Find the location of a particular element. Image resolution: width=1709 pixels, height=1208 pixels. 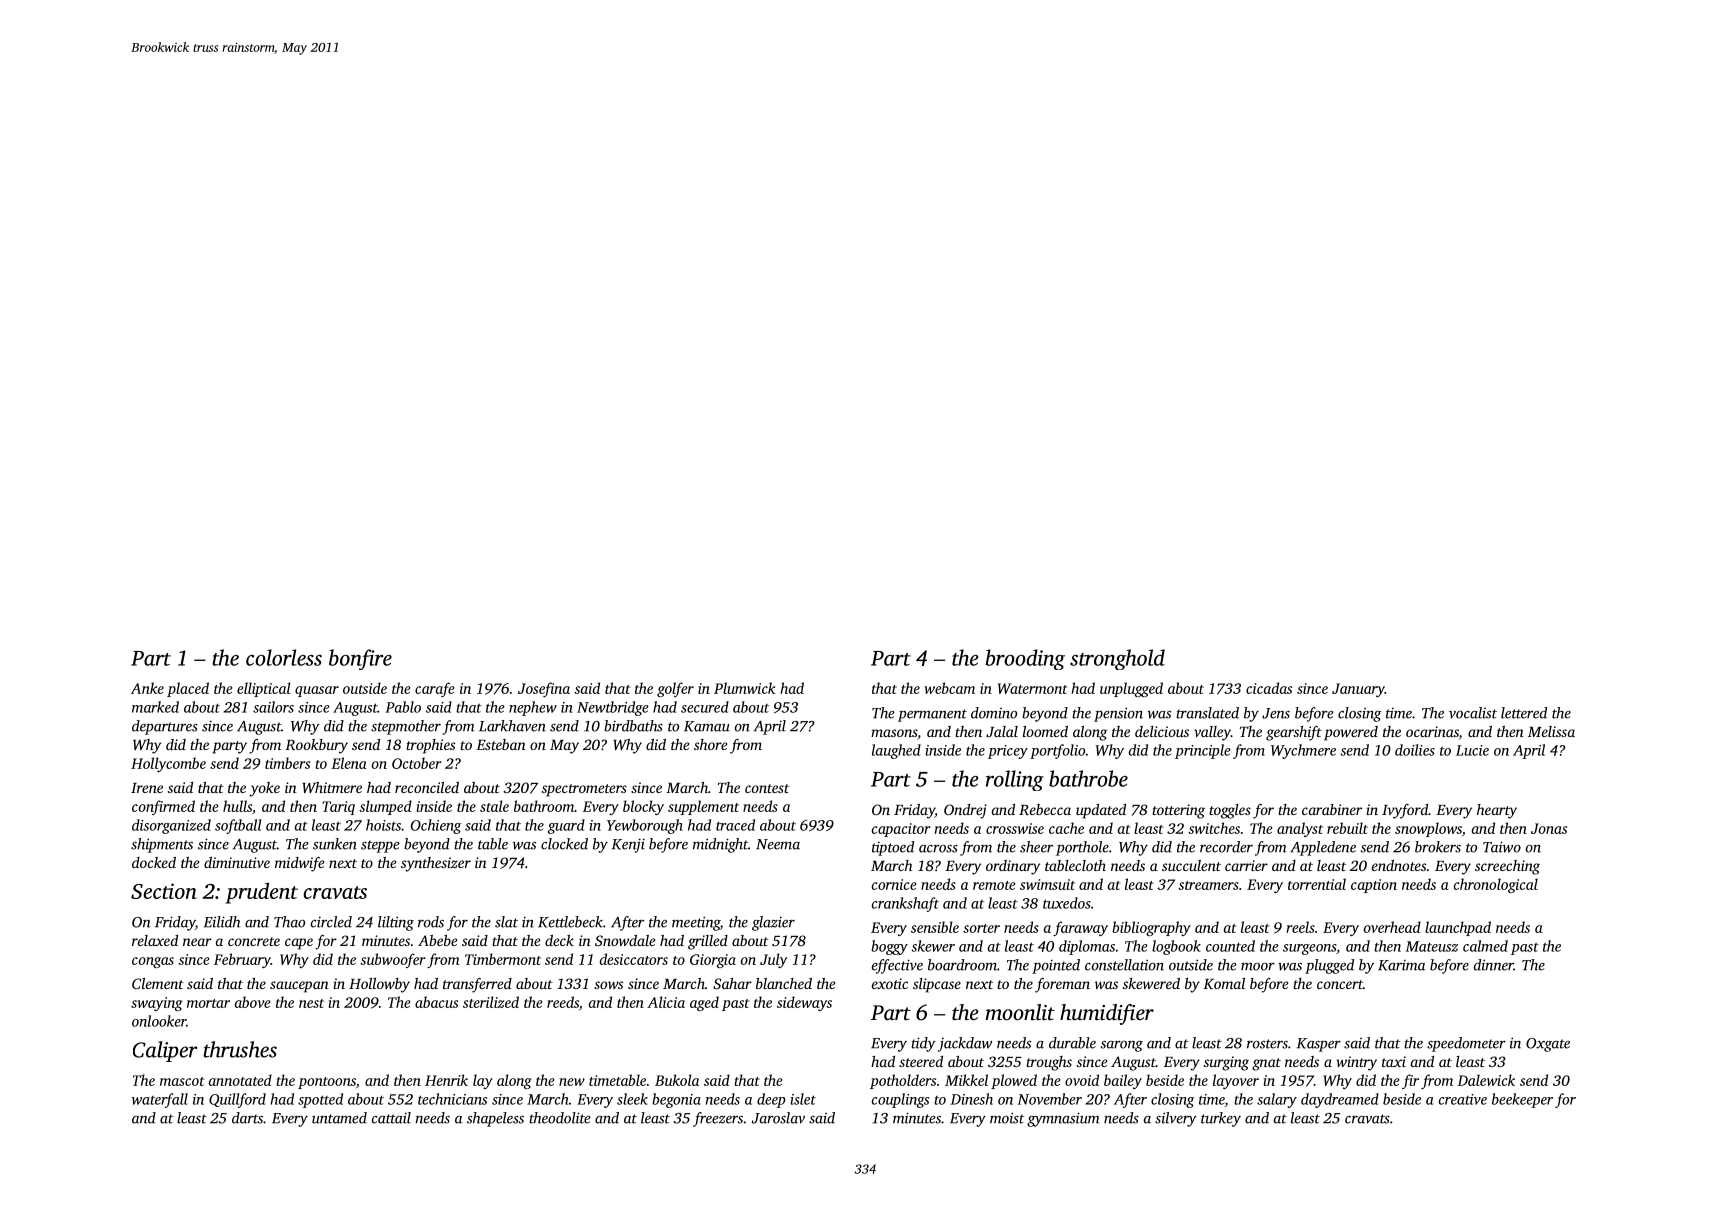

Hollowby is located at coordinates (379, 985).
